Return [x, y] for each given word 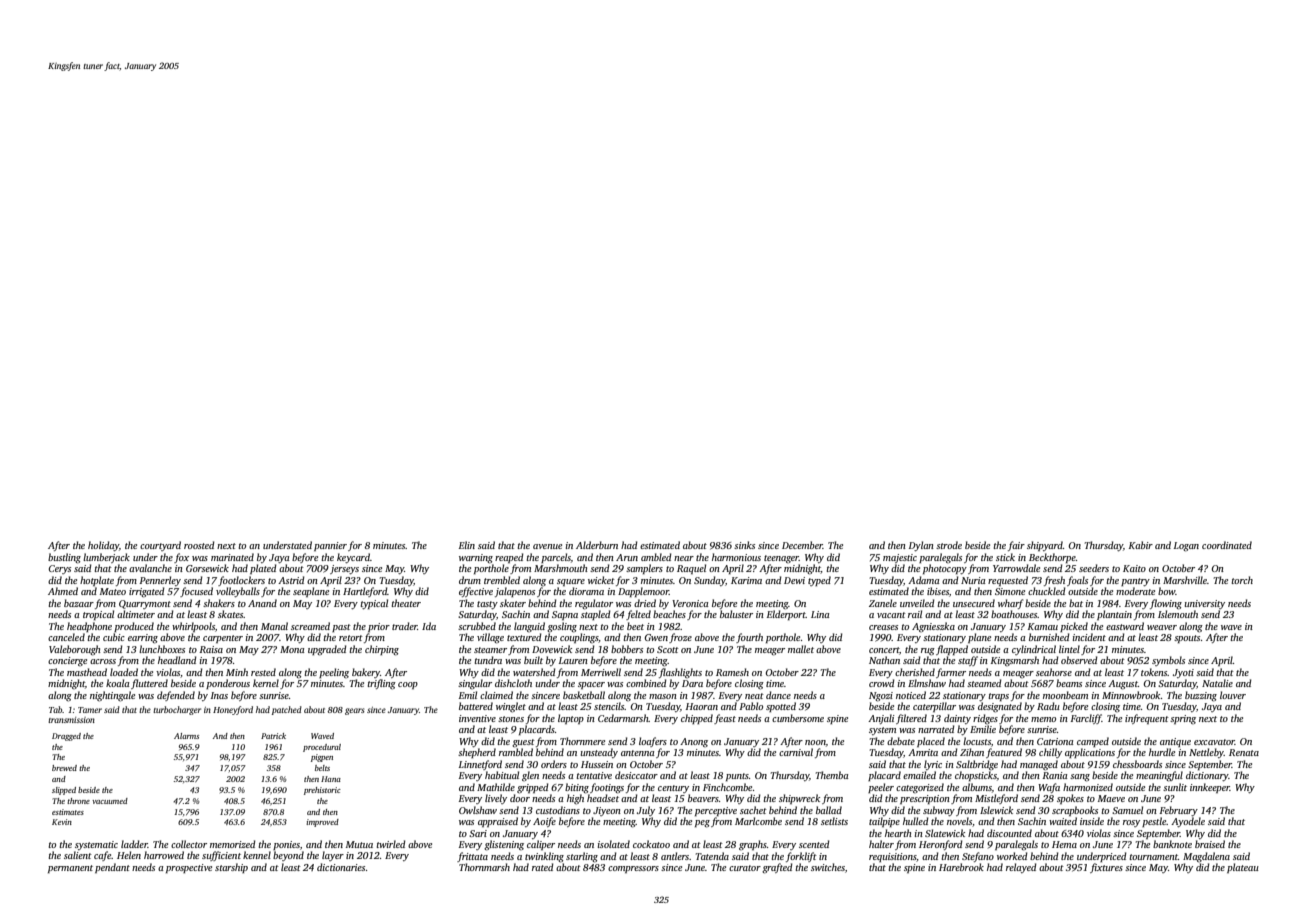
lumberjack [106, 558]
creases [883, 627]
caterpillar [934, 707]
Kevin [62, 822]
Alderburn [597, 545]
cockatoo [651, 844]
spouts [1187, 639]
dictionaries [341, 867]
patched [286, 710]
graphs [753, 845]
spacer [591, 685]
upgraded [327, 650]
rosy [1131, 823]
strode [949, 545]
